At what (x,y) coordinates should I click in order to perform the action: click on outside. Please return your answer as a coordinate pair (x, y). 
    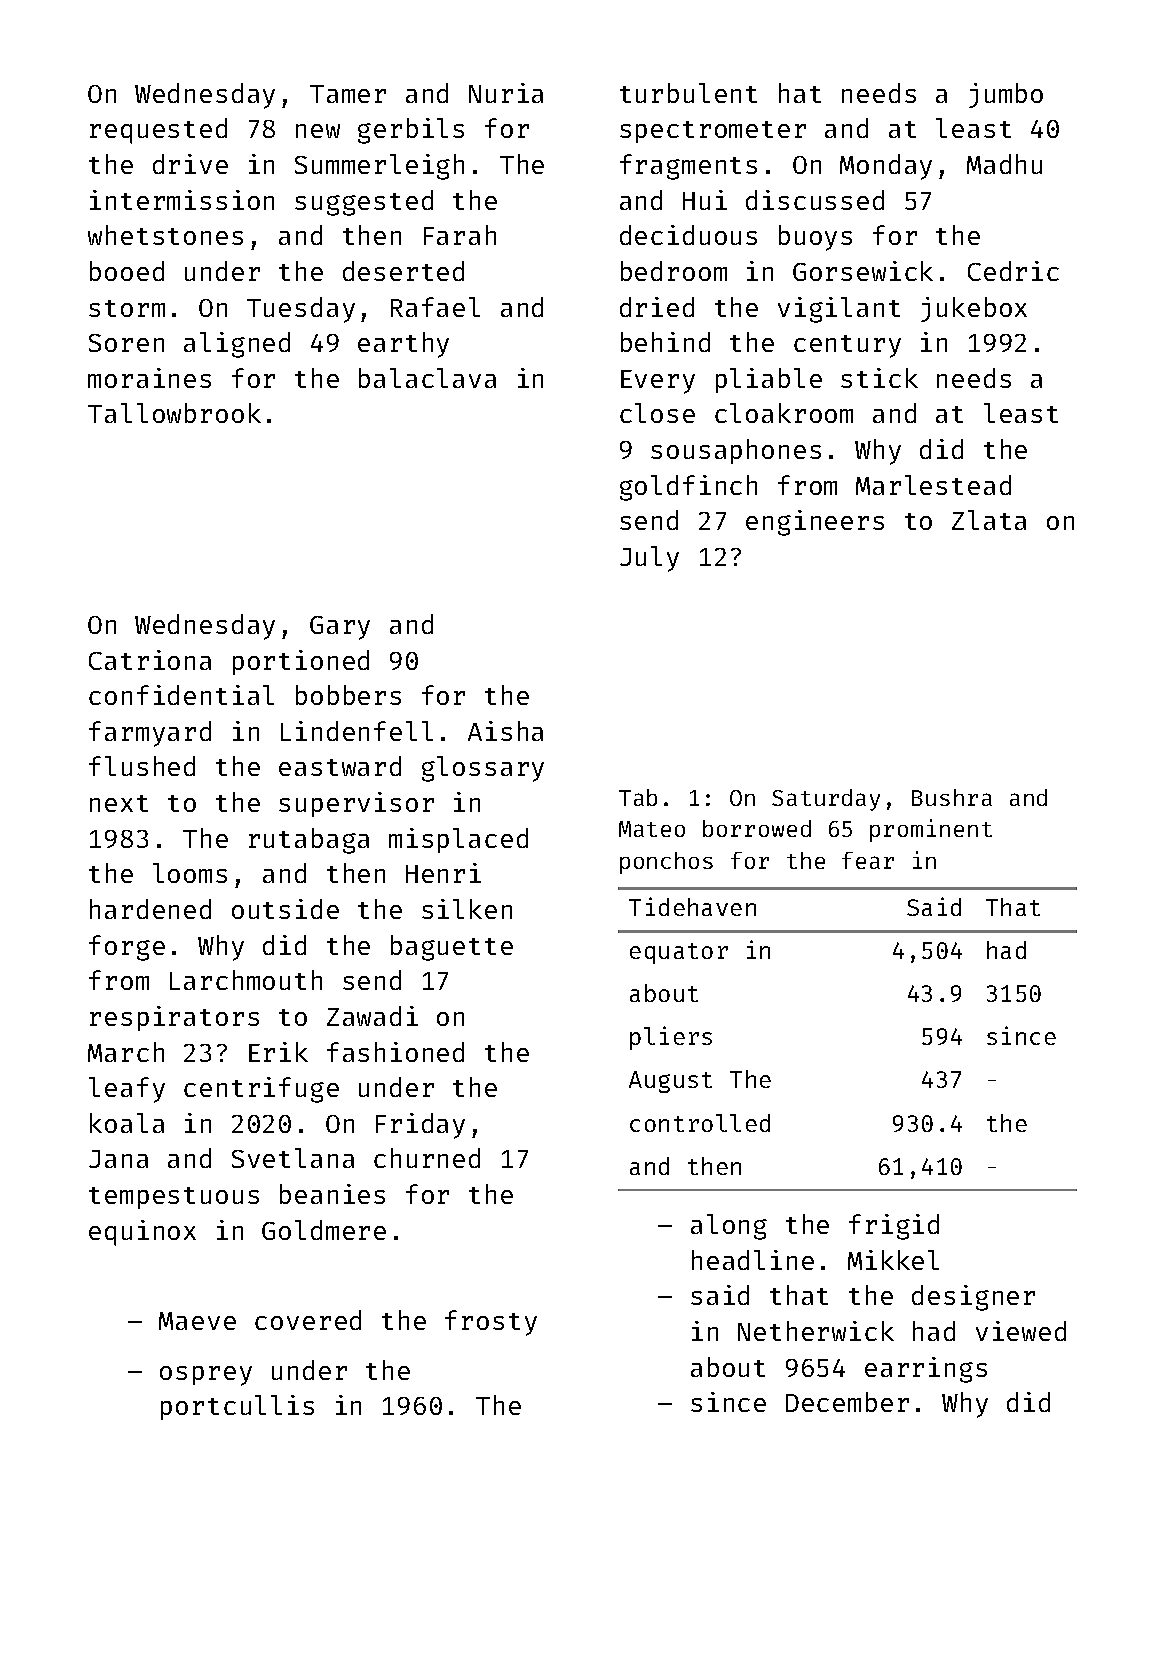
    Looking at the image, I should click on (285, 909).
